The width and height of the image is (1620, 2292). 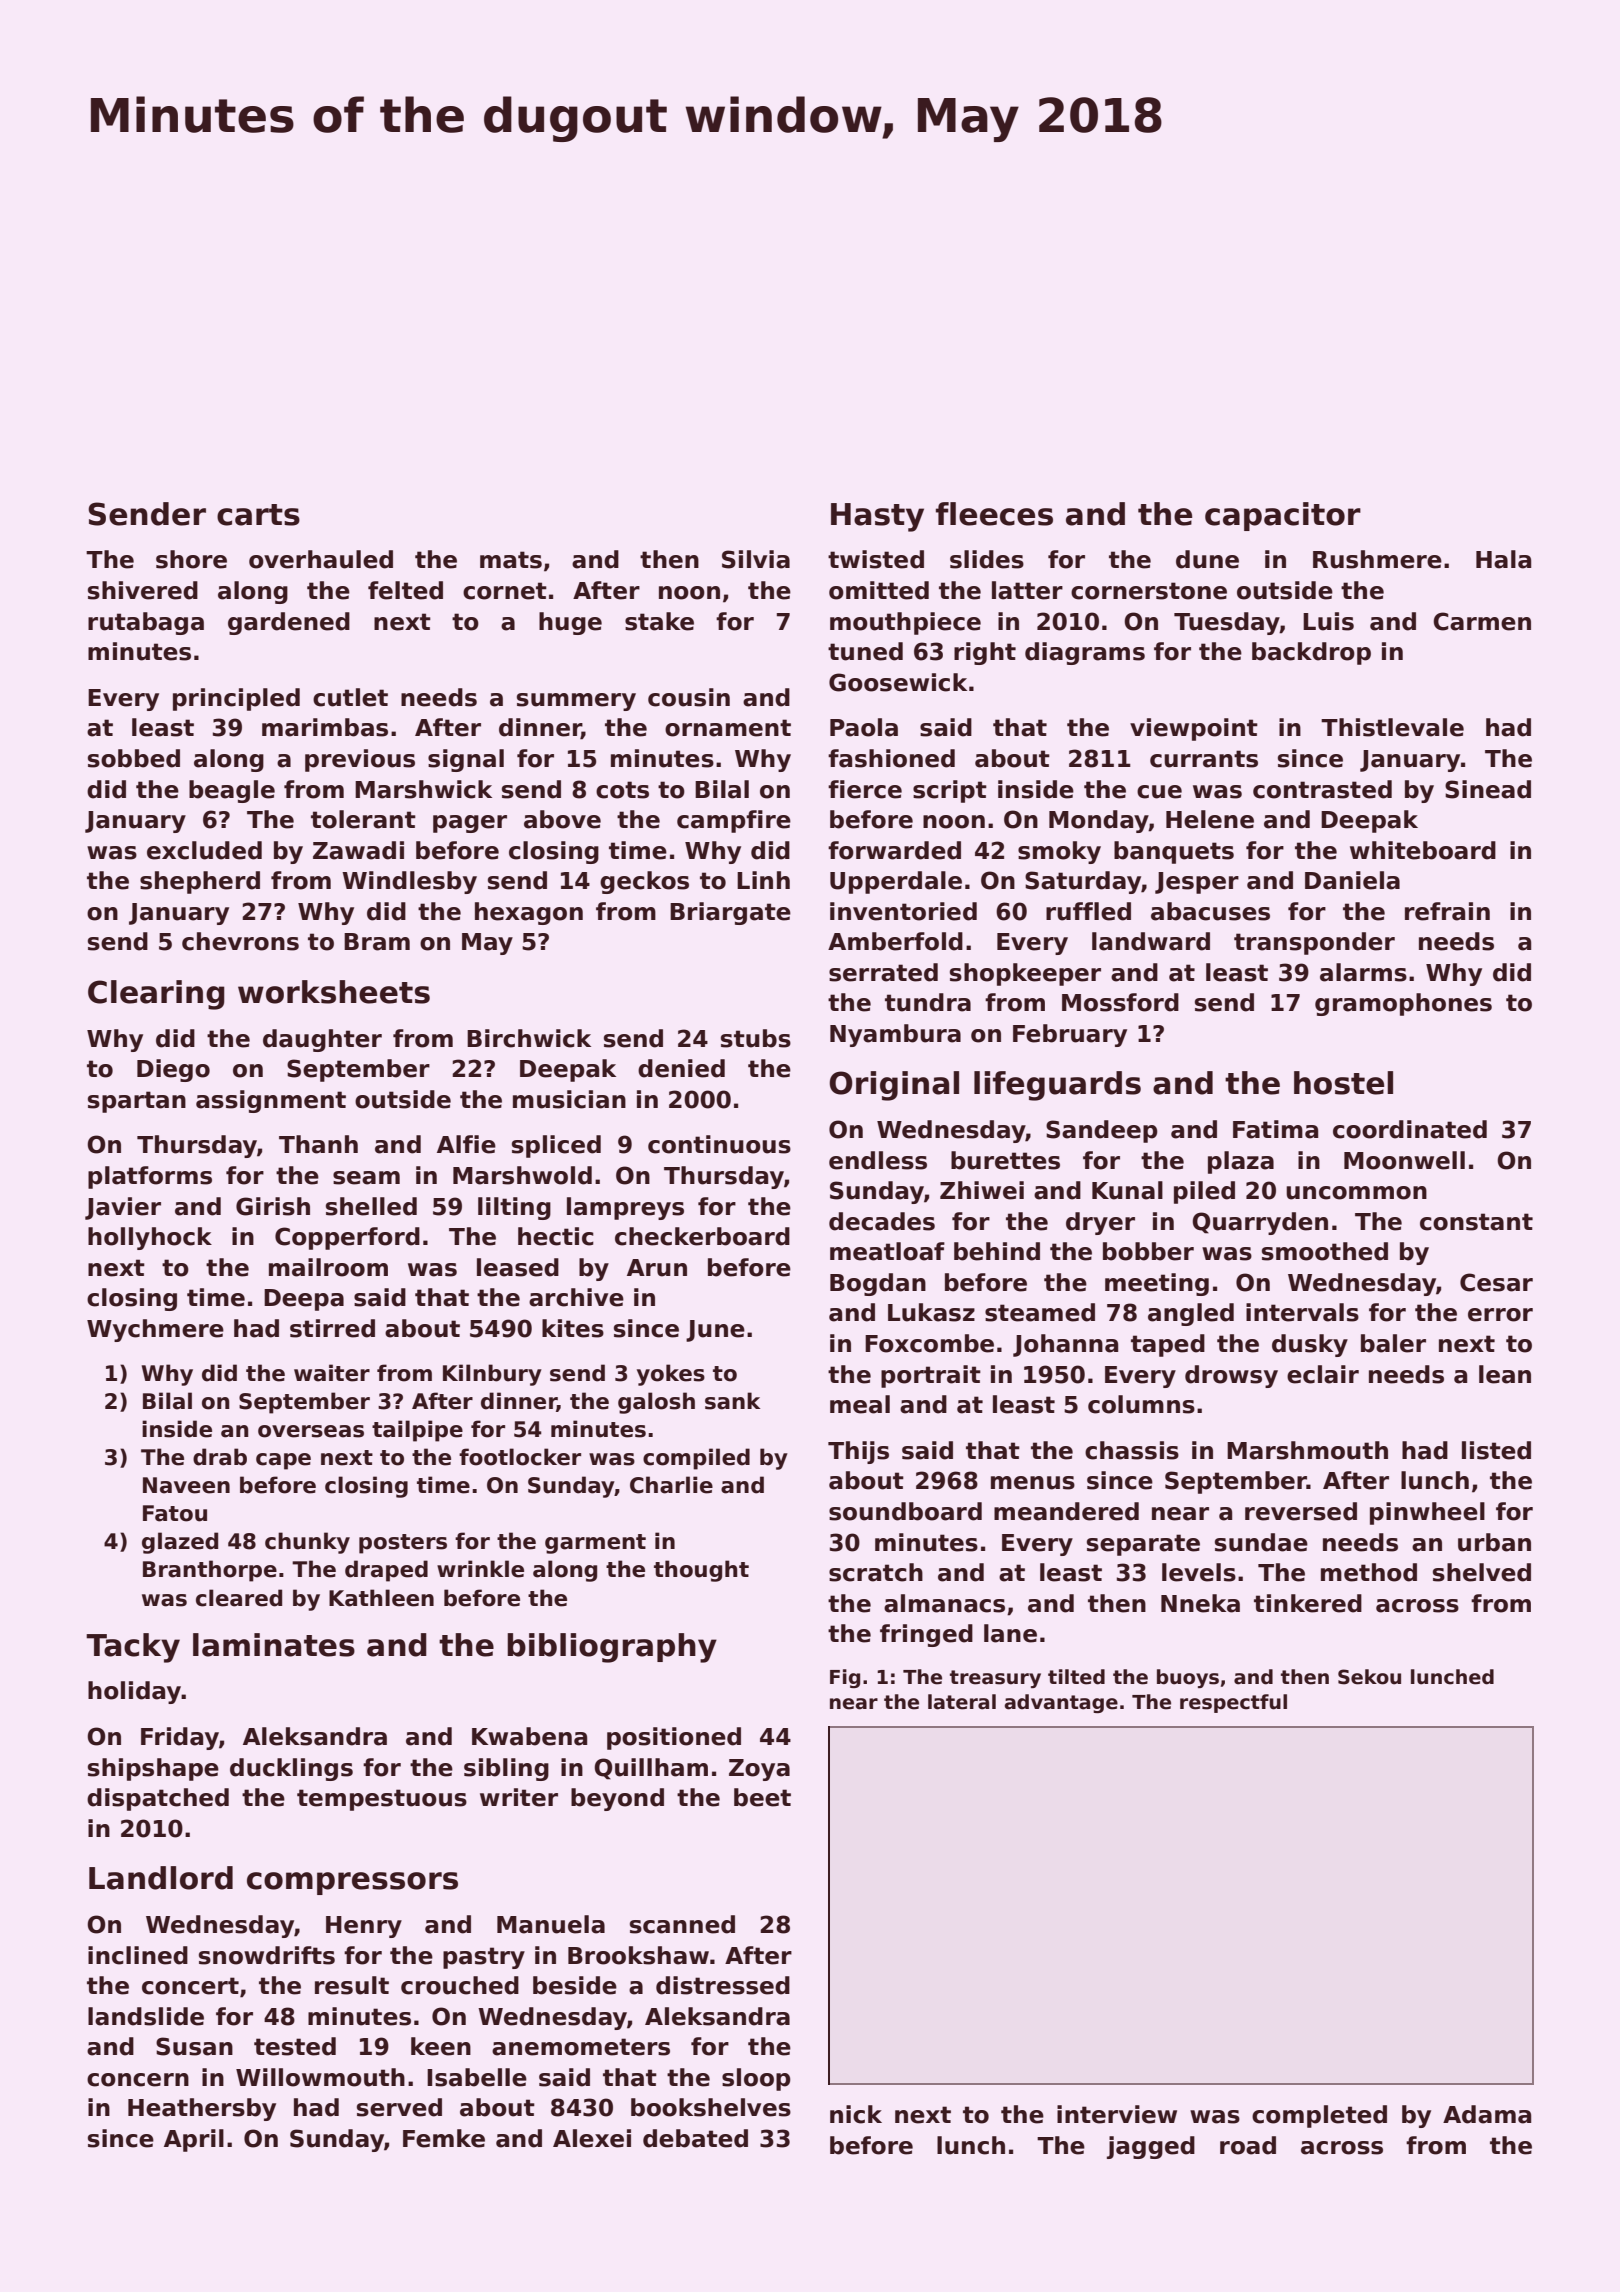 I want to click on glazed, so click(x=180, y=1543).
